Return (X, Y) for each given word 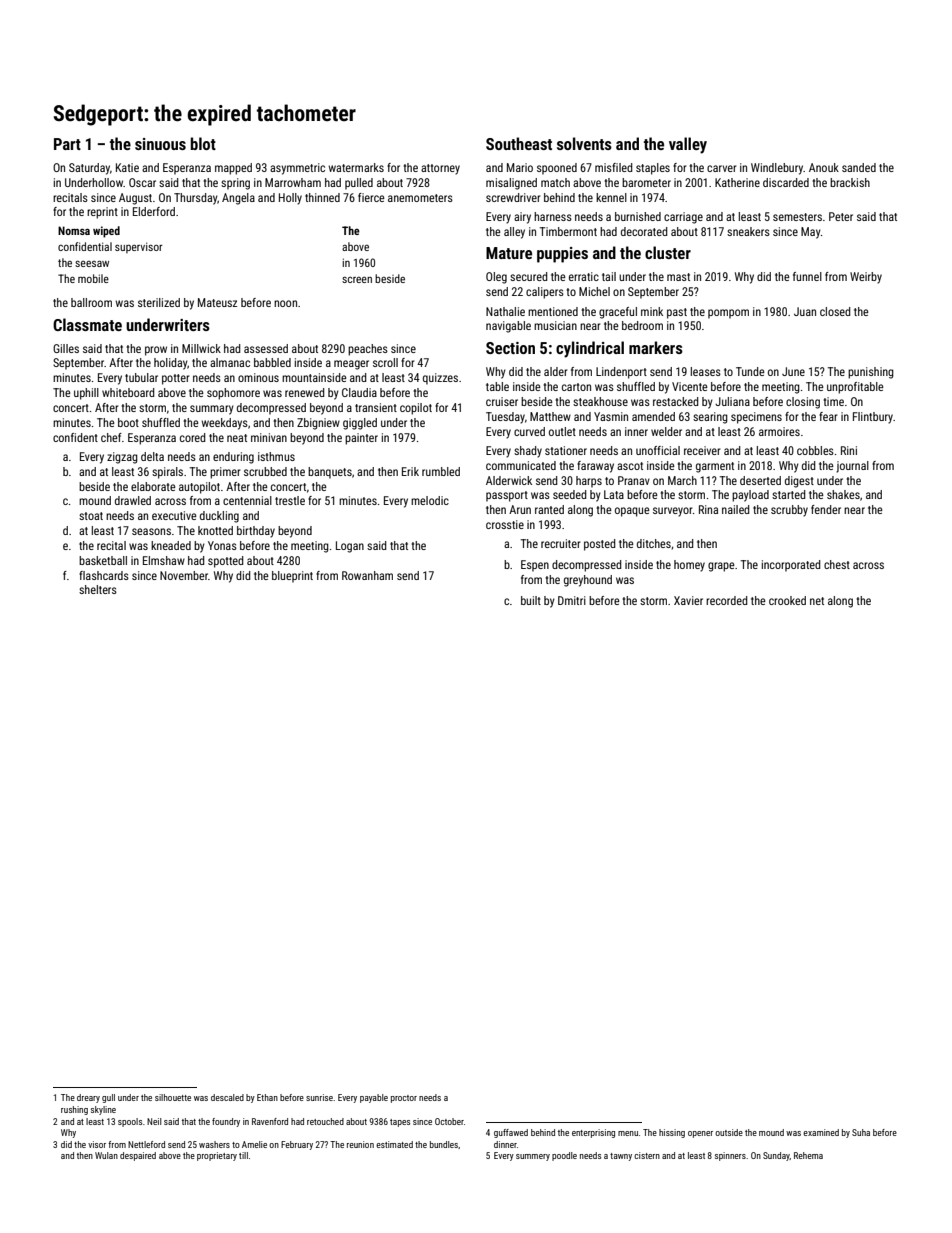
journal (852, 467)
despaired (138, 1156)
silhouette (173, 1097)
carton (576, 387)
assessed (266, 348)
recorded (727, 600)
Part (67, 144)
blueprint (292, 577)
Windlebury (777, 169)
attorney (440, 169)
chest (837, 564)
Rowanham (367, 575)
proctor (404, 1099)
